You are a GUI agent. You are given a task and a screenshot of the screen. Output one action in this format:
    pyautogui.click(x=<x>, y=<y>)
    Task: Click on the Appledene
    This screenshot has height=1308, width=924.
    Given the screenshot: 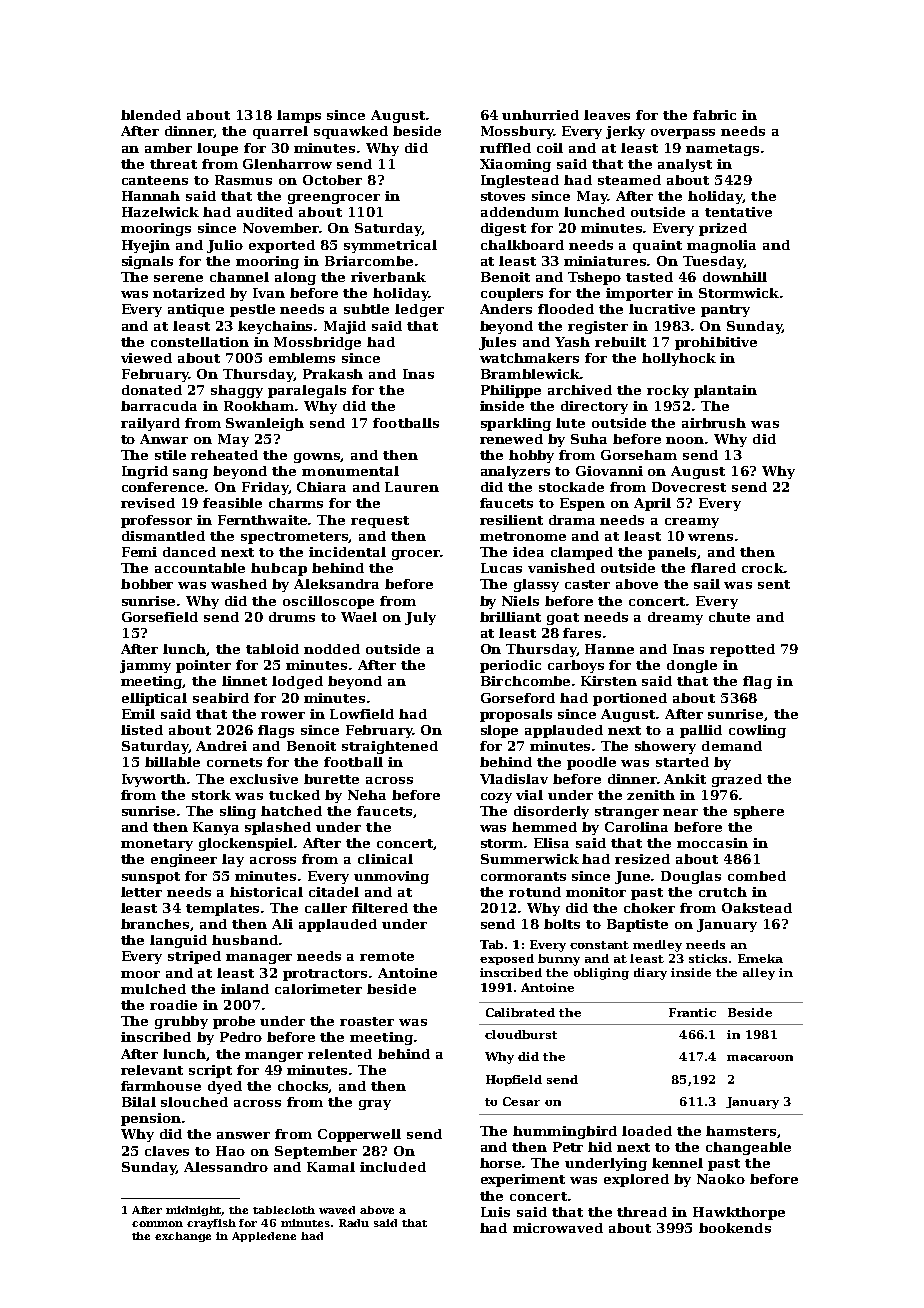 What is the action you would take?
    pyautogui.click(x=264, y=1237)
